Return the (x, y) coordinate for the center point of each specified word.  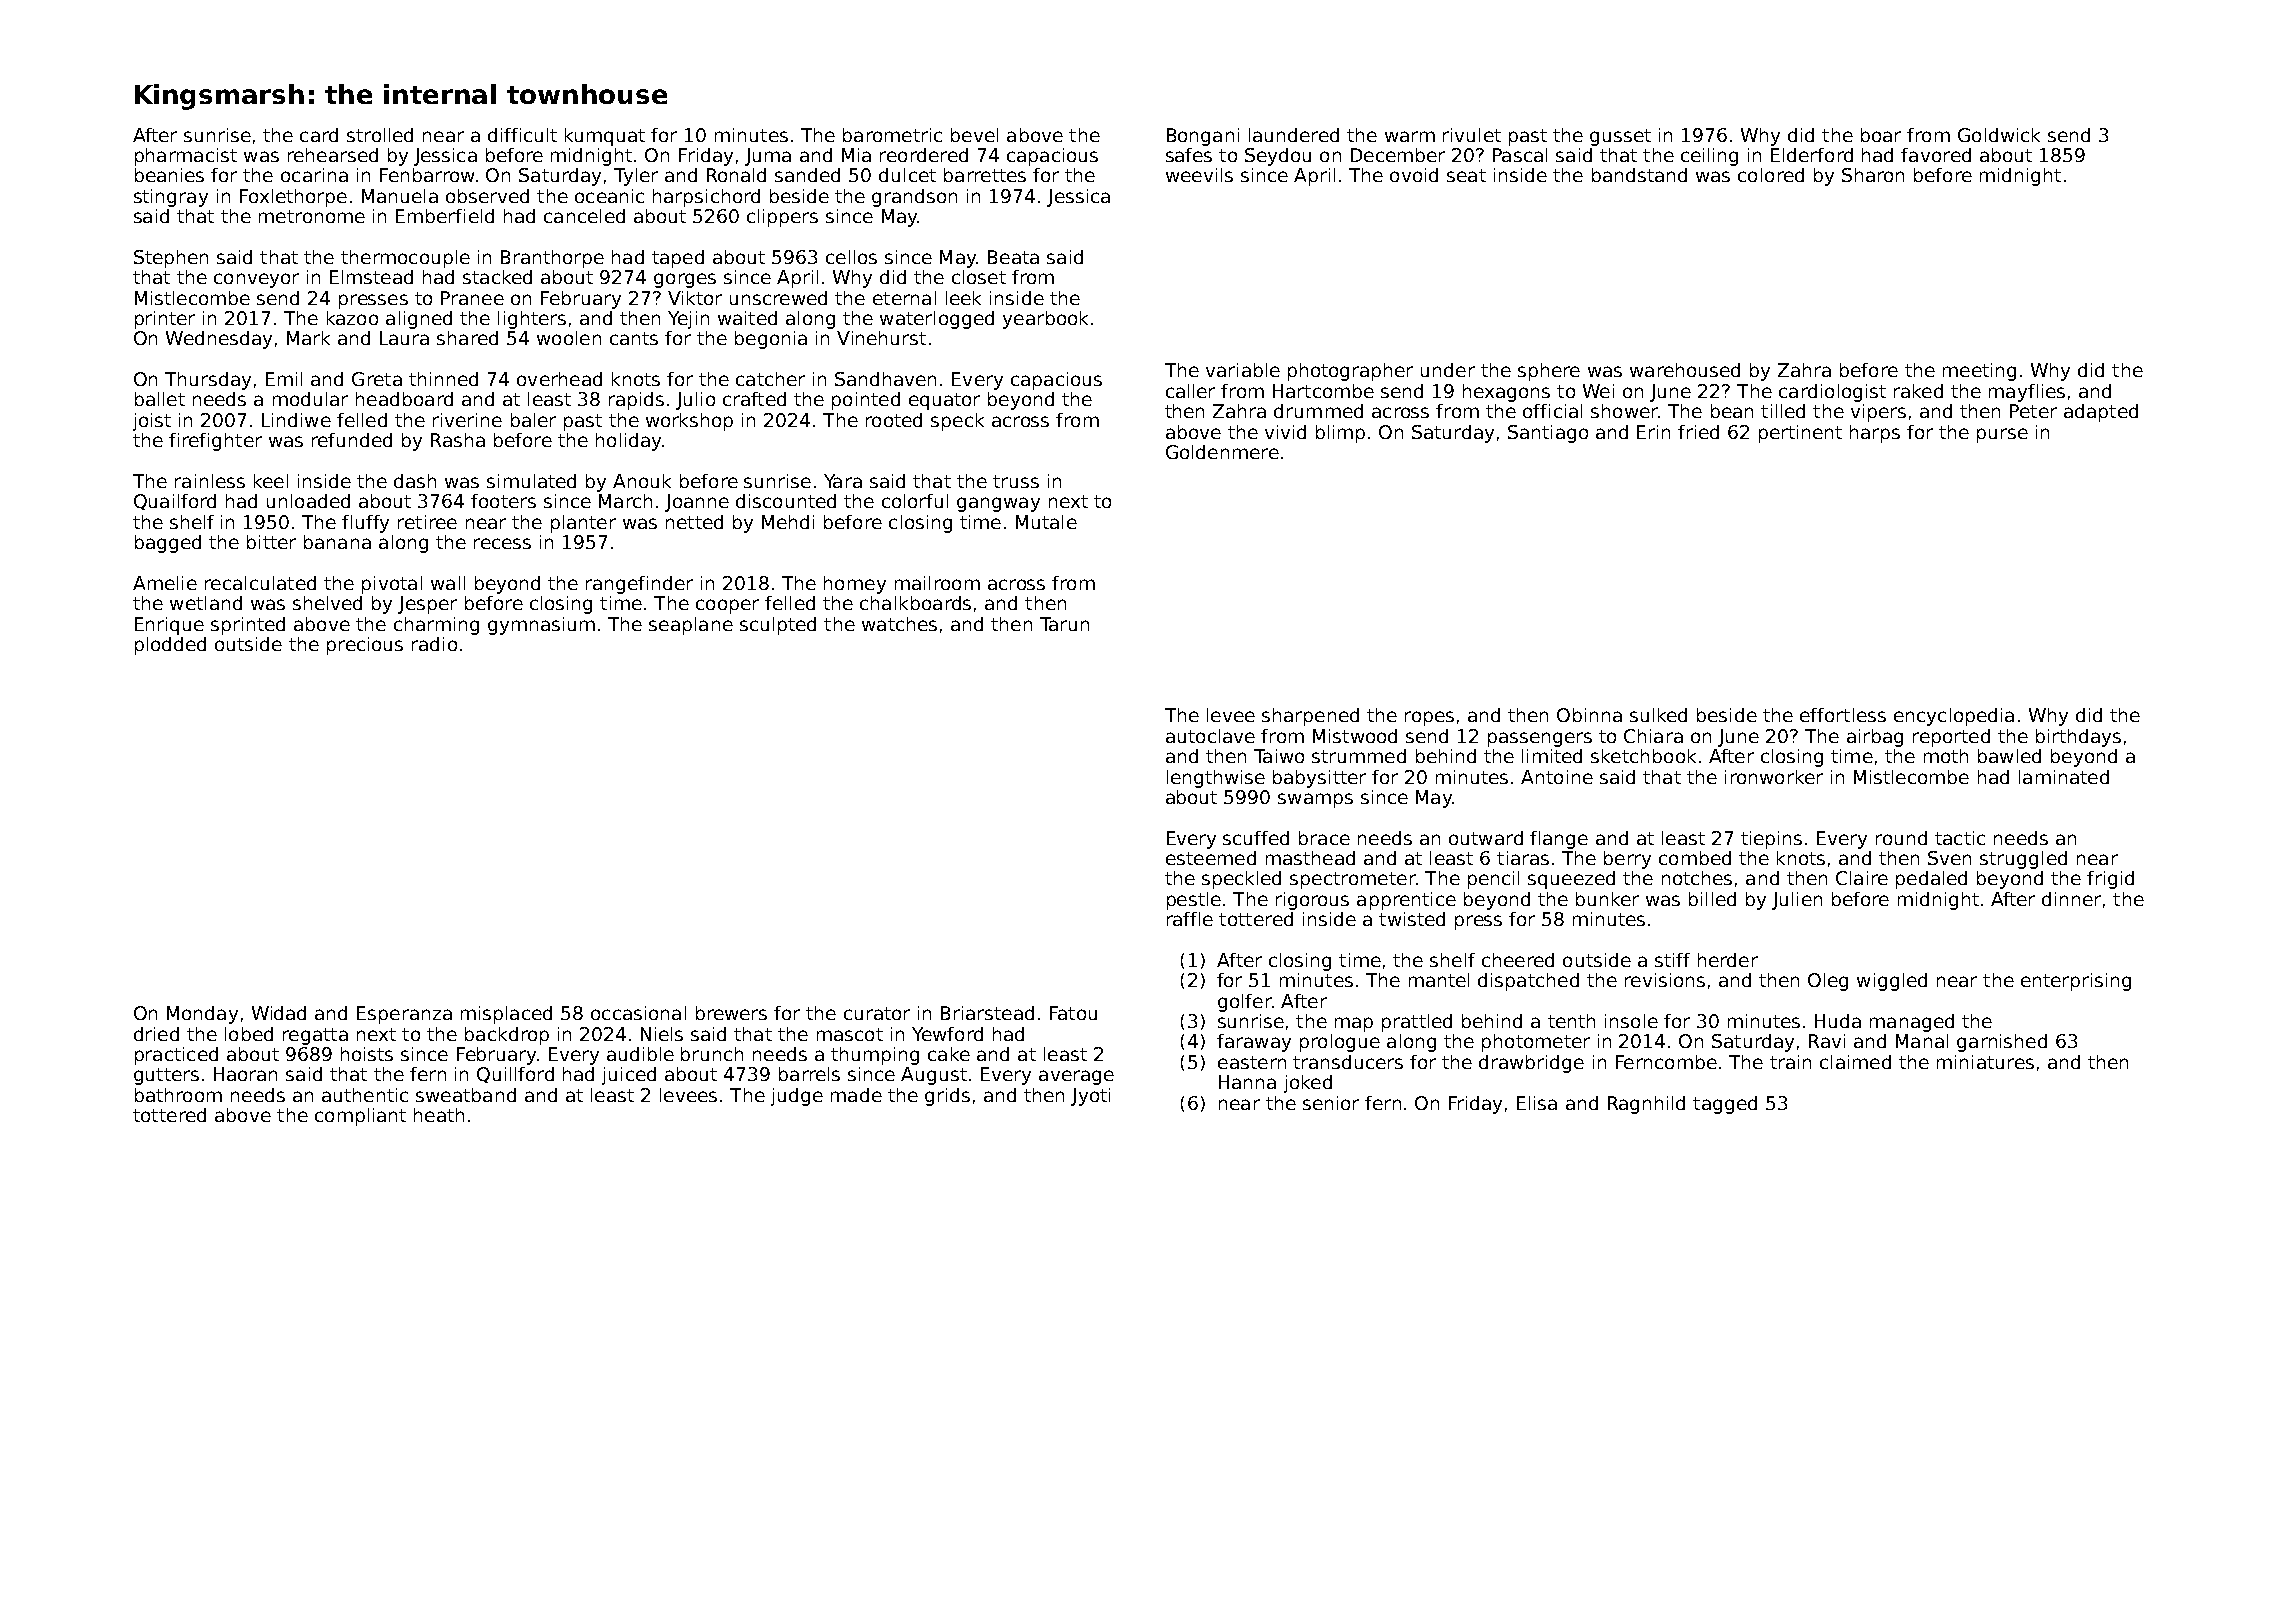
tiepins (1771, 840)
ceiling (1709, 157)
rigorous (1312, 901)
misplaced (506, 1015)
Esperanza (404, 1015)
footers (503, 501)
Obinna (1589, 715)
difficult (522, 135)
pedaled (1931, 880)
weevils (1199, 175)
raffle (1190, 919)
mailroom (937, 583)
